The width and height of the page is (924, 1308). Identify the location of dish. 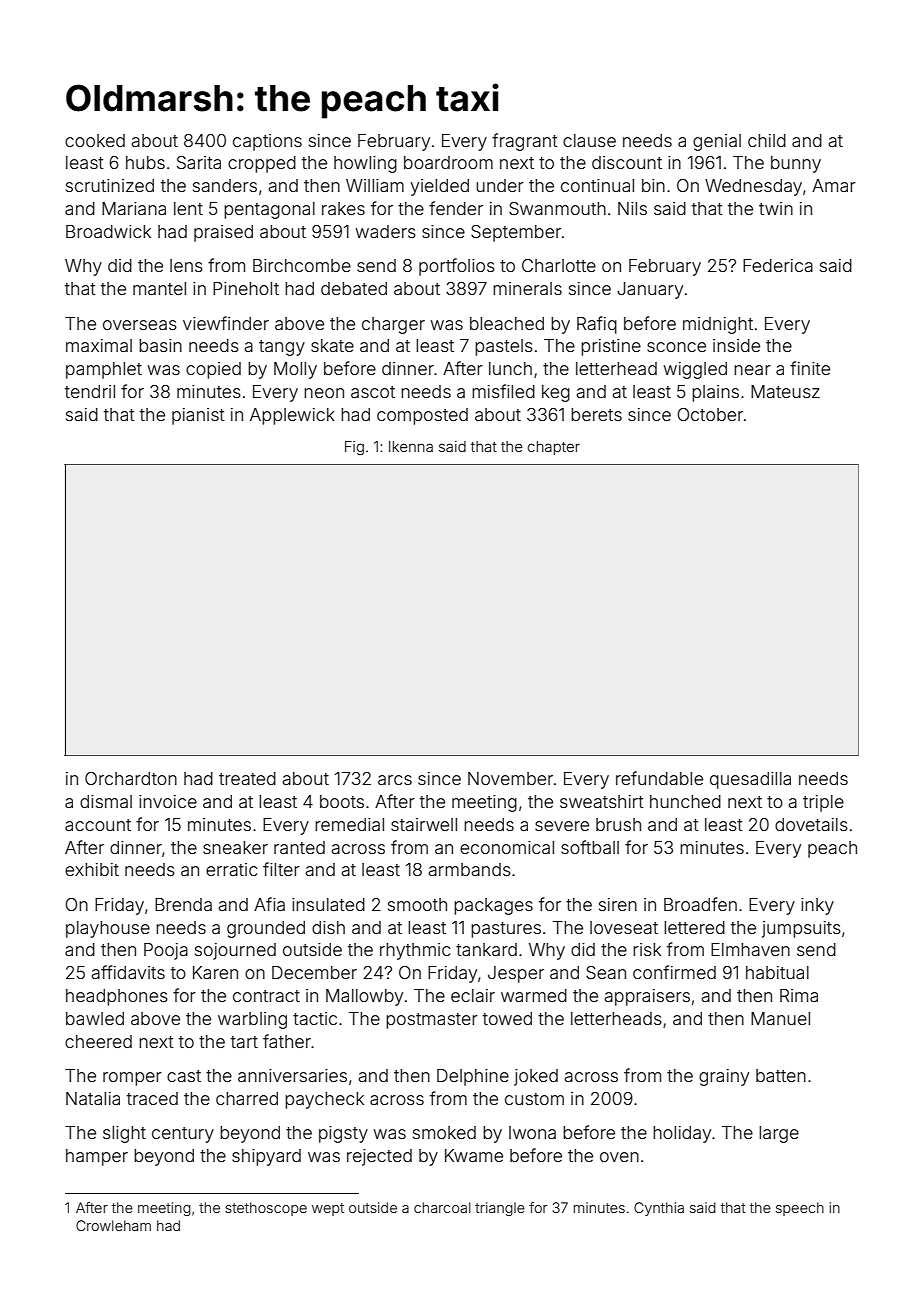
(328, 927).
